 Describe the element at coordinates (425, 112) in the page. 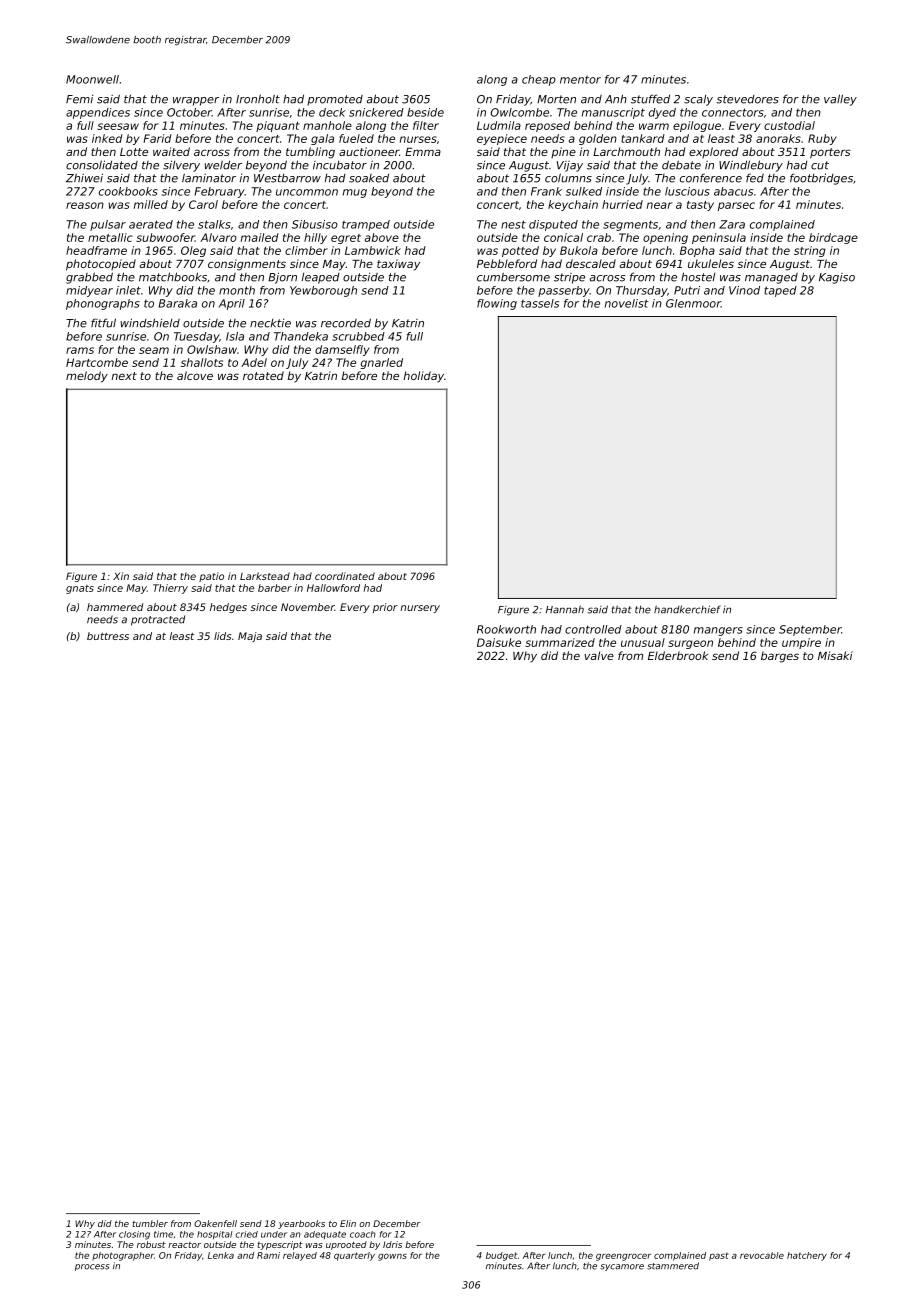

I see `beside` at that location.
